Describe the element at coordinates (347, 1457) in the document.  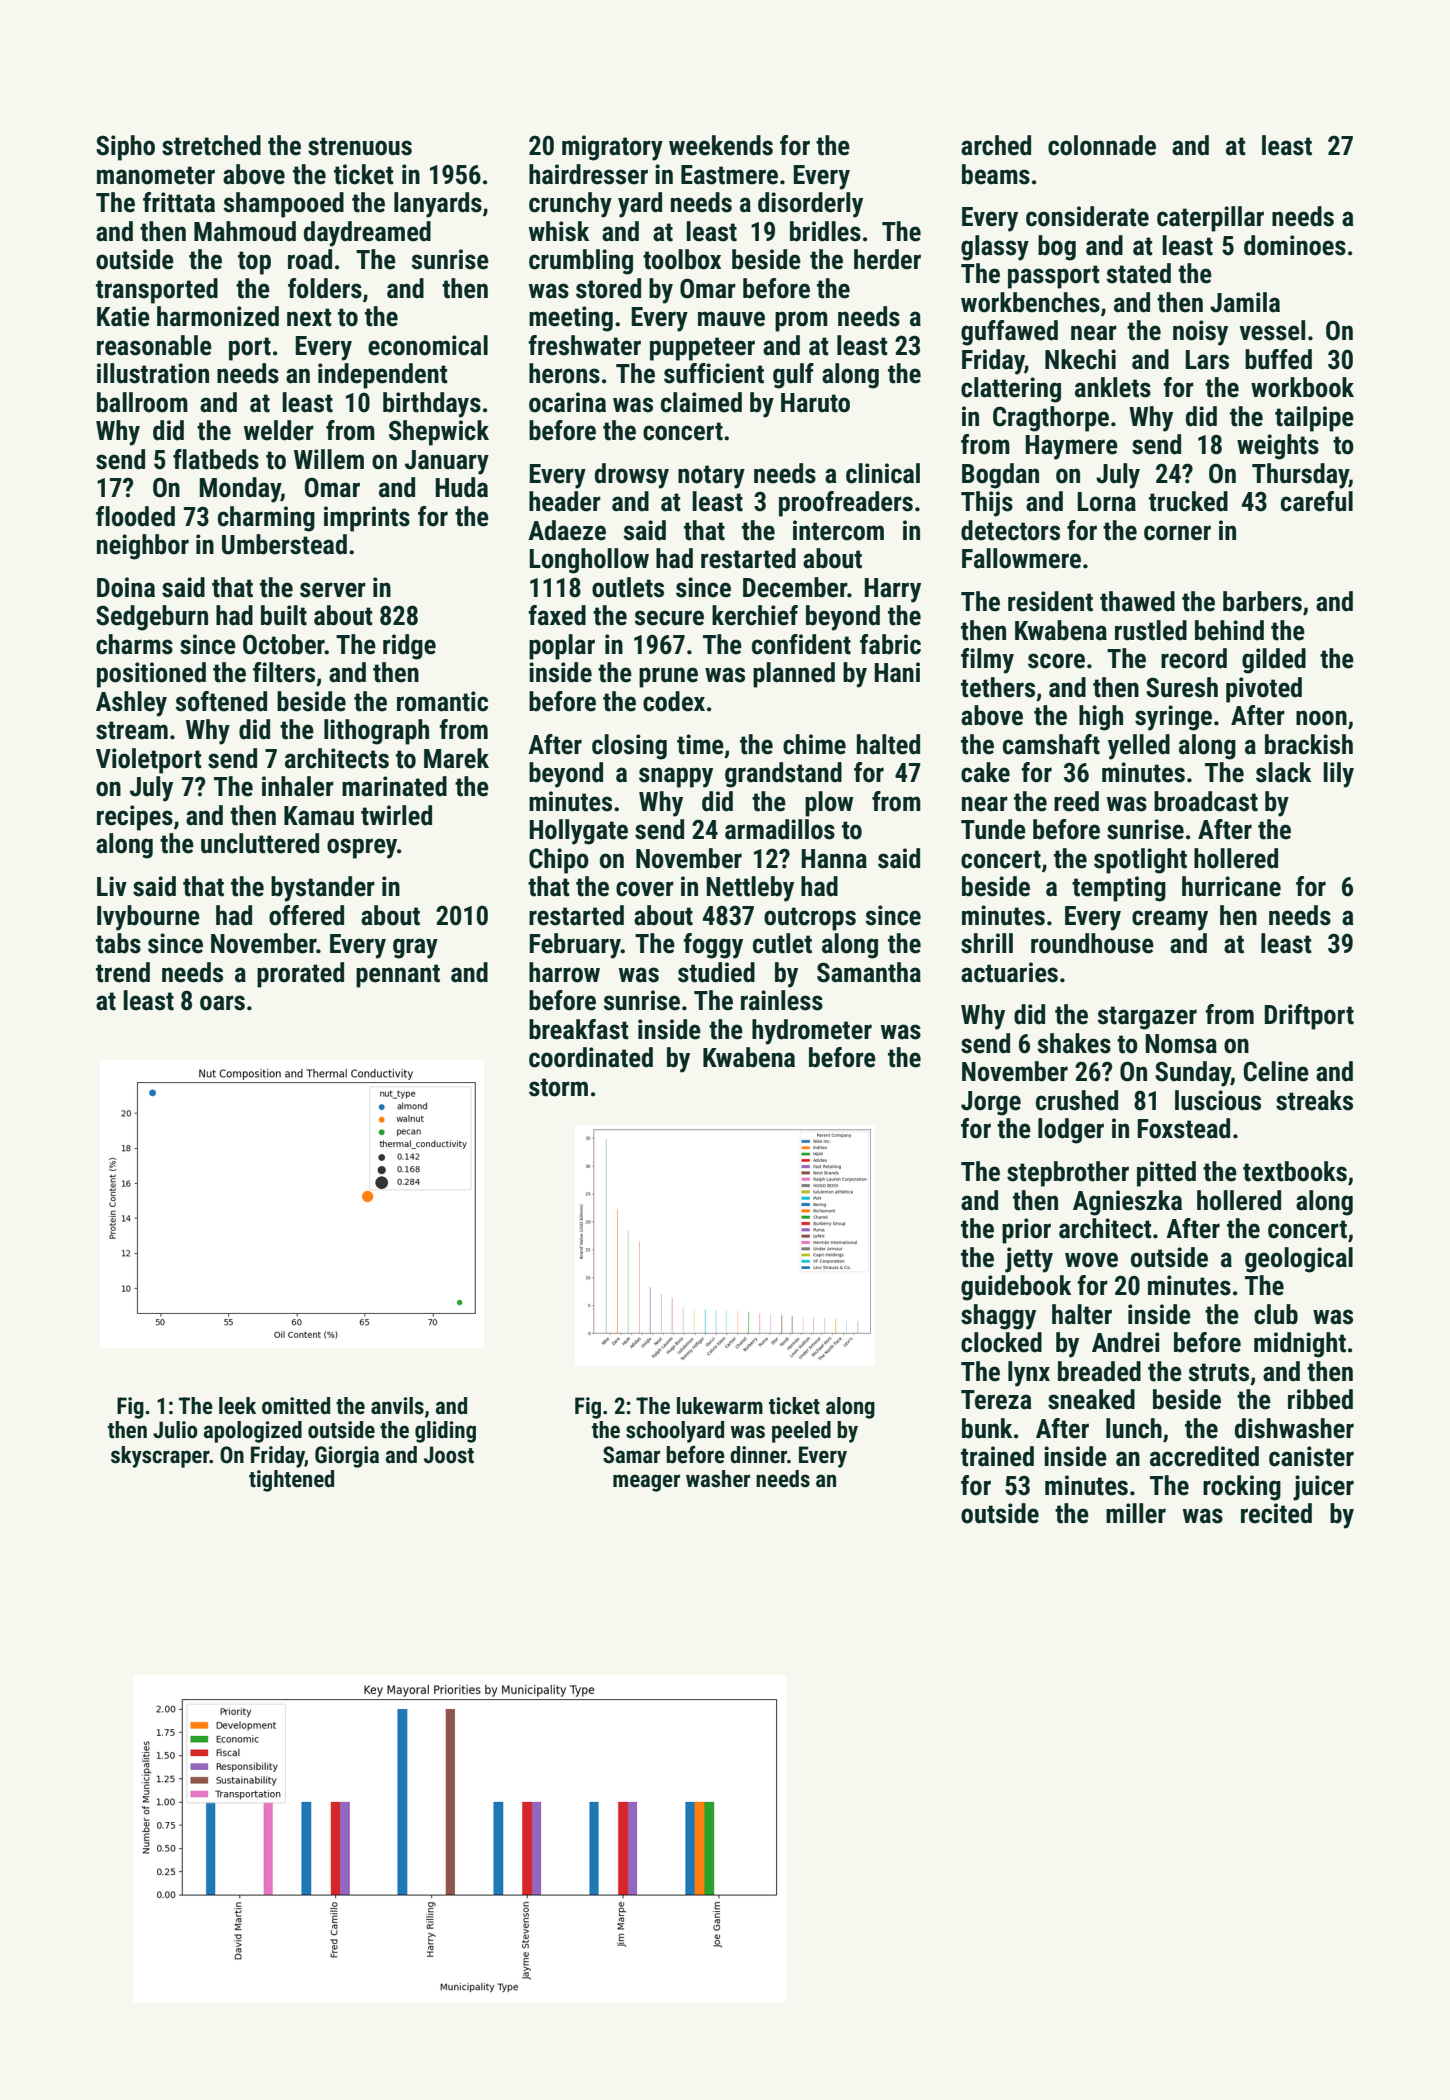
I see `Giorgia` at that location.
